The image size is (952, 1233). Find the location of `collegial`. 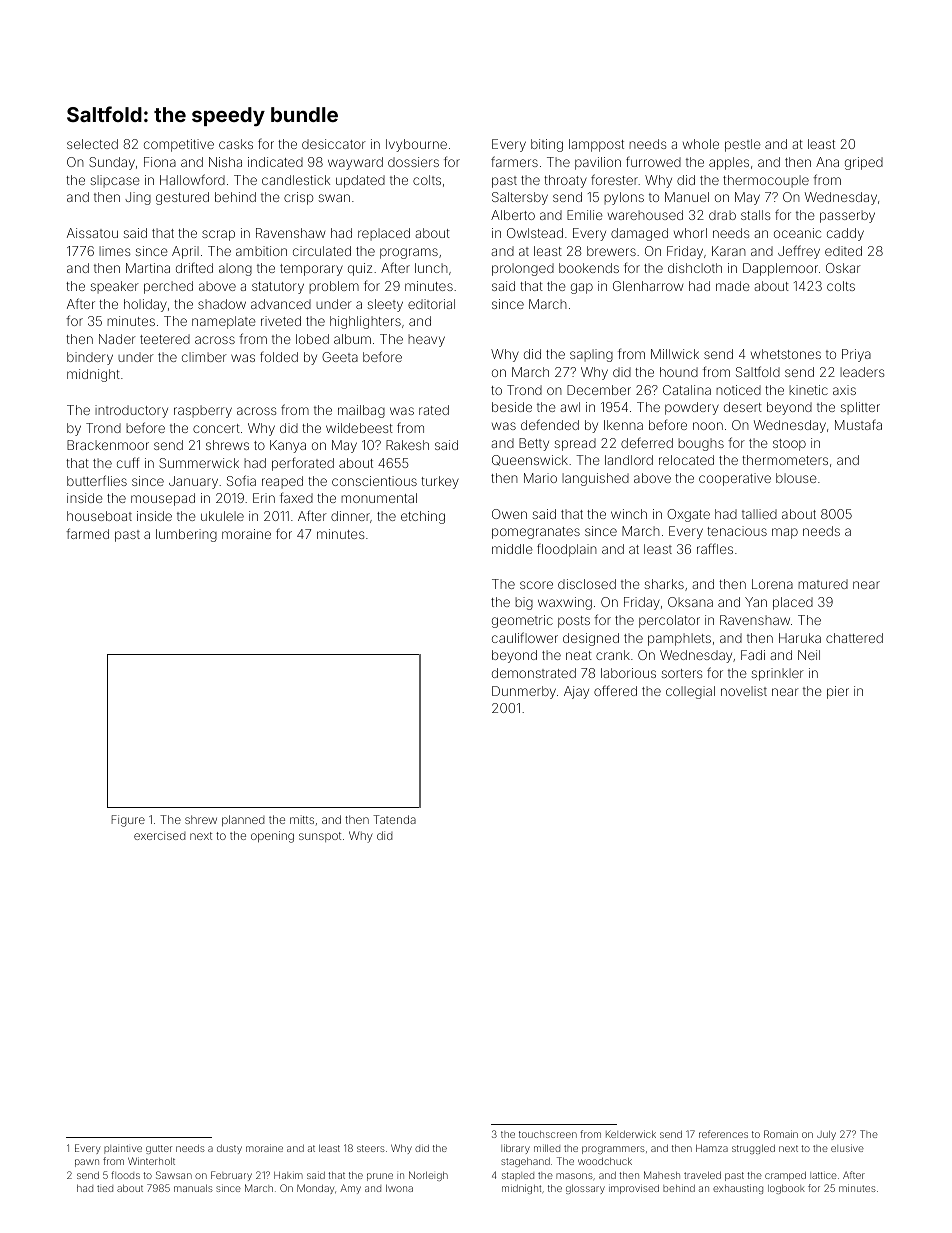

collegial is located at coordinates (690, 692).
